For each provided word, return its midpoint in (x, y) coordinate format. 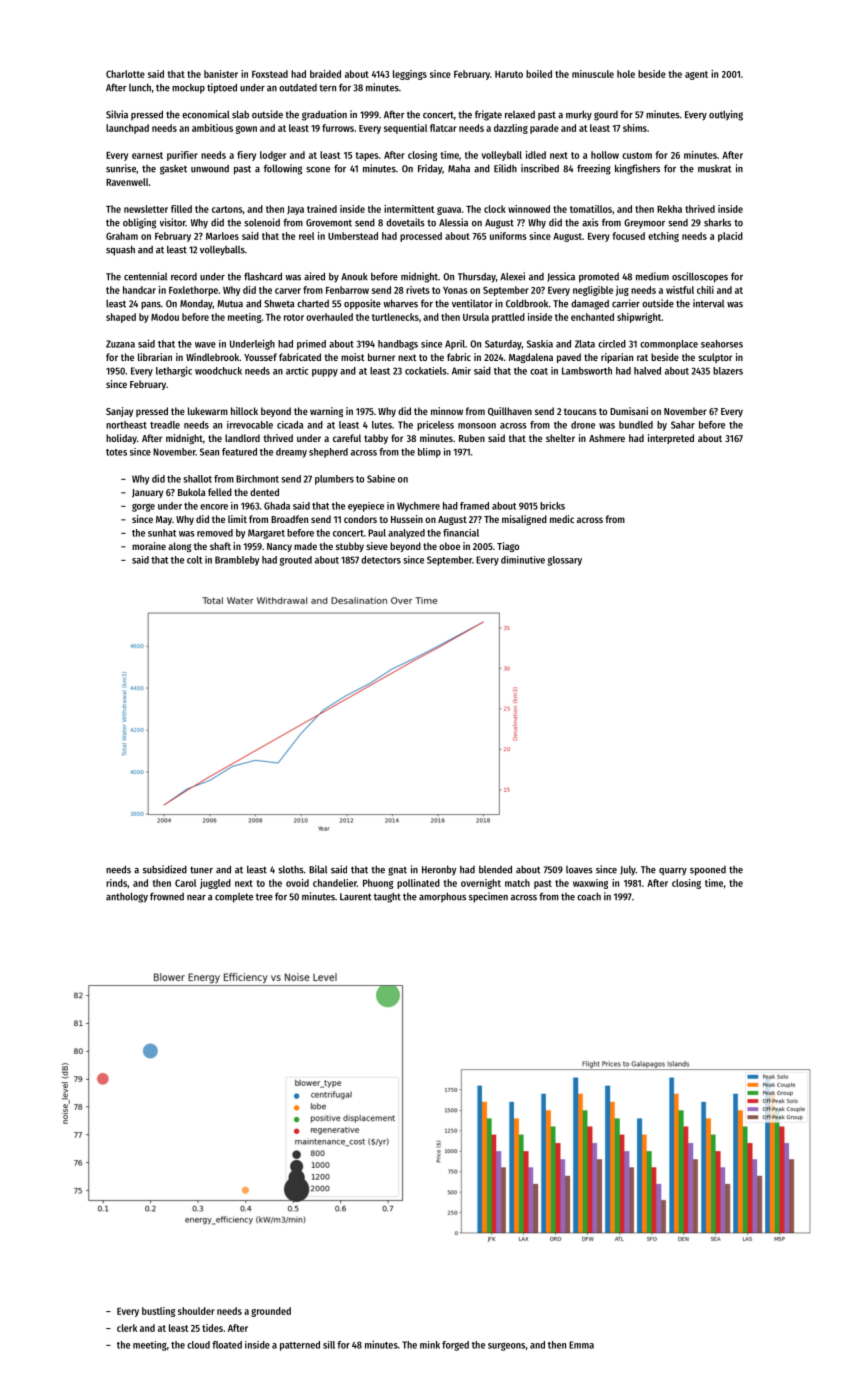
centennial (145, 276)
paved (569, 358)
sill (329, 1345)
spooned (708, 871)
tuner (201, 870)
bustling (158, 1312)
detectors (381, 560)
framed (474, 506)
